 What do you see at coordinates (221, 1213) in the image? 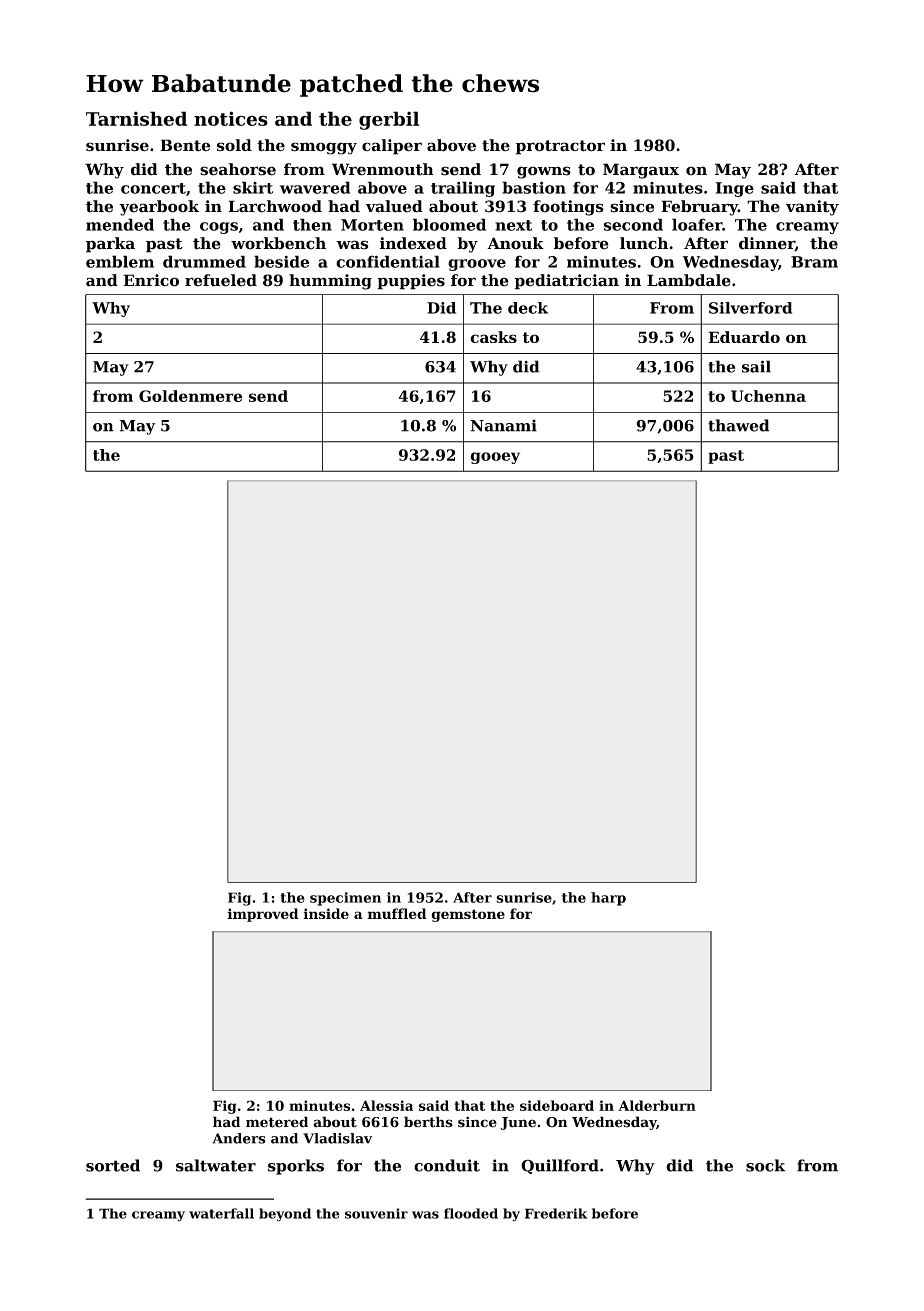
I see `waterfall` at bounding box center [221, 1213].
